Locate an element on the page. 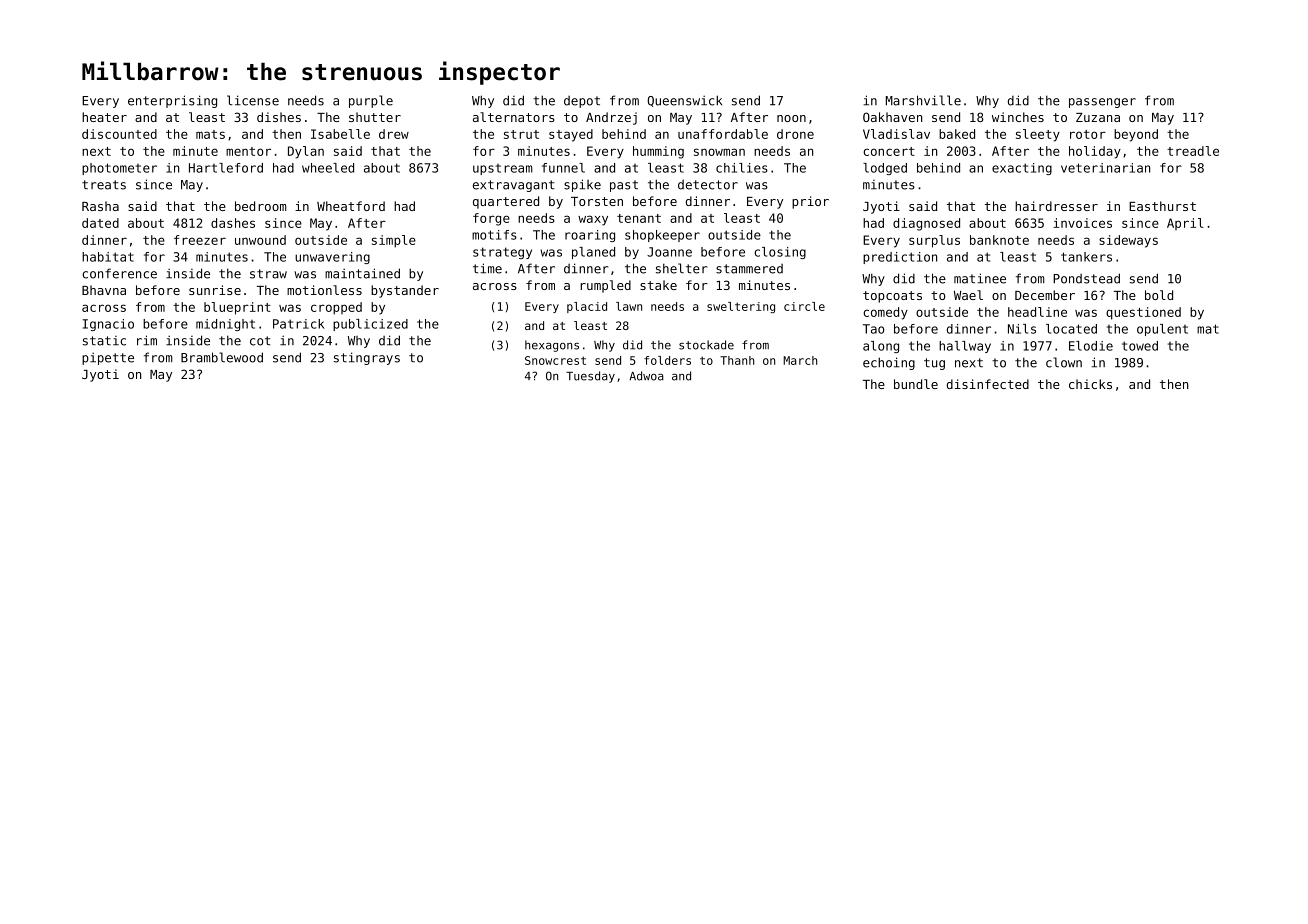  discounted is located at coordinates (119, 134).
